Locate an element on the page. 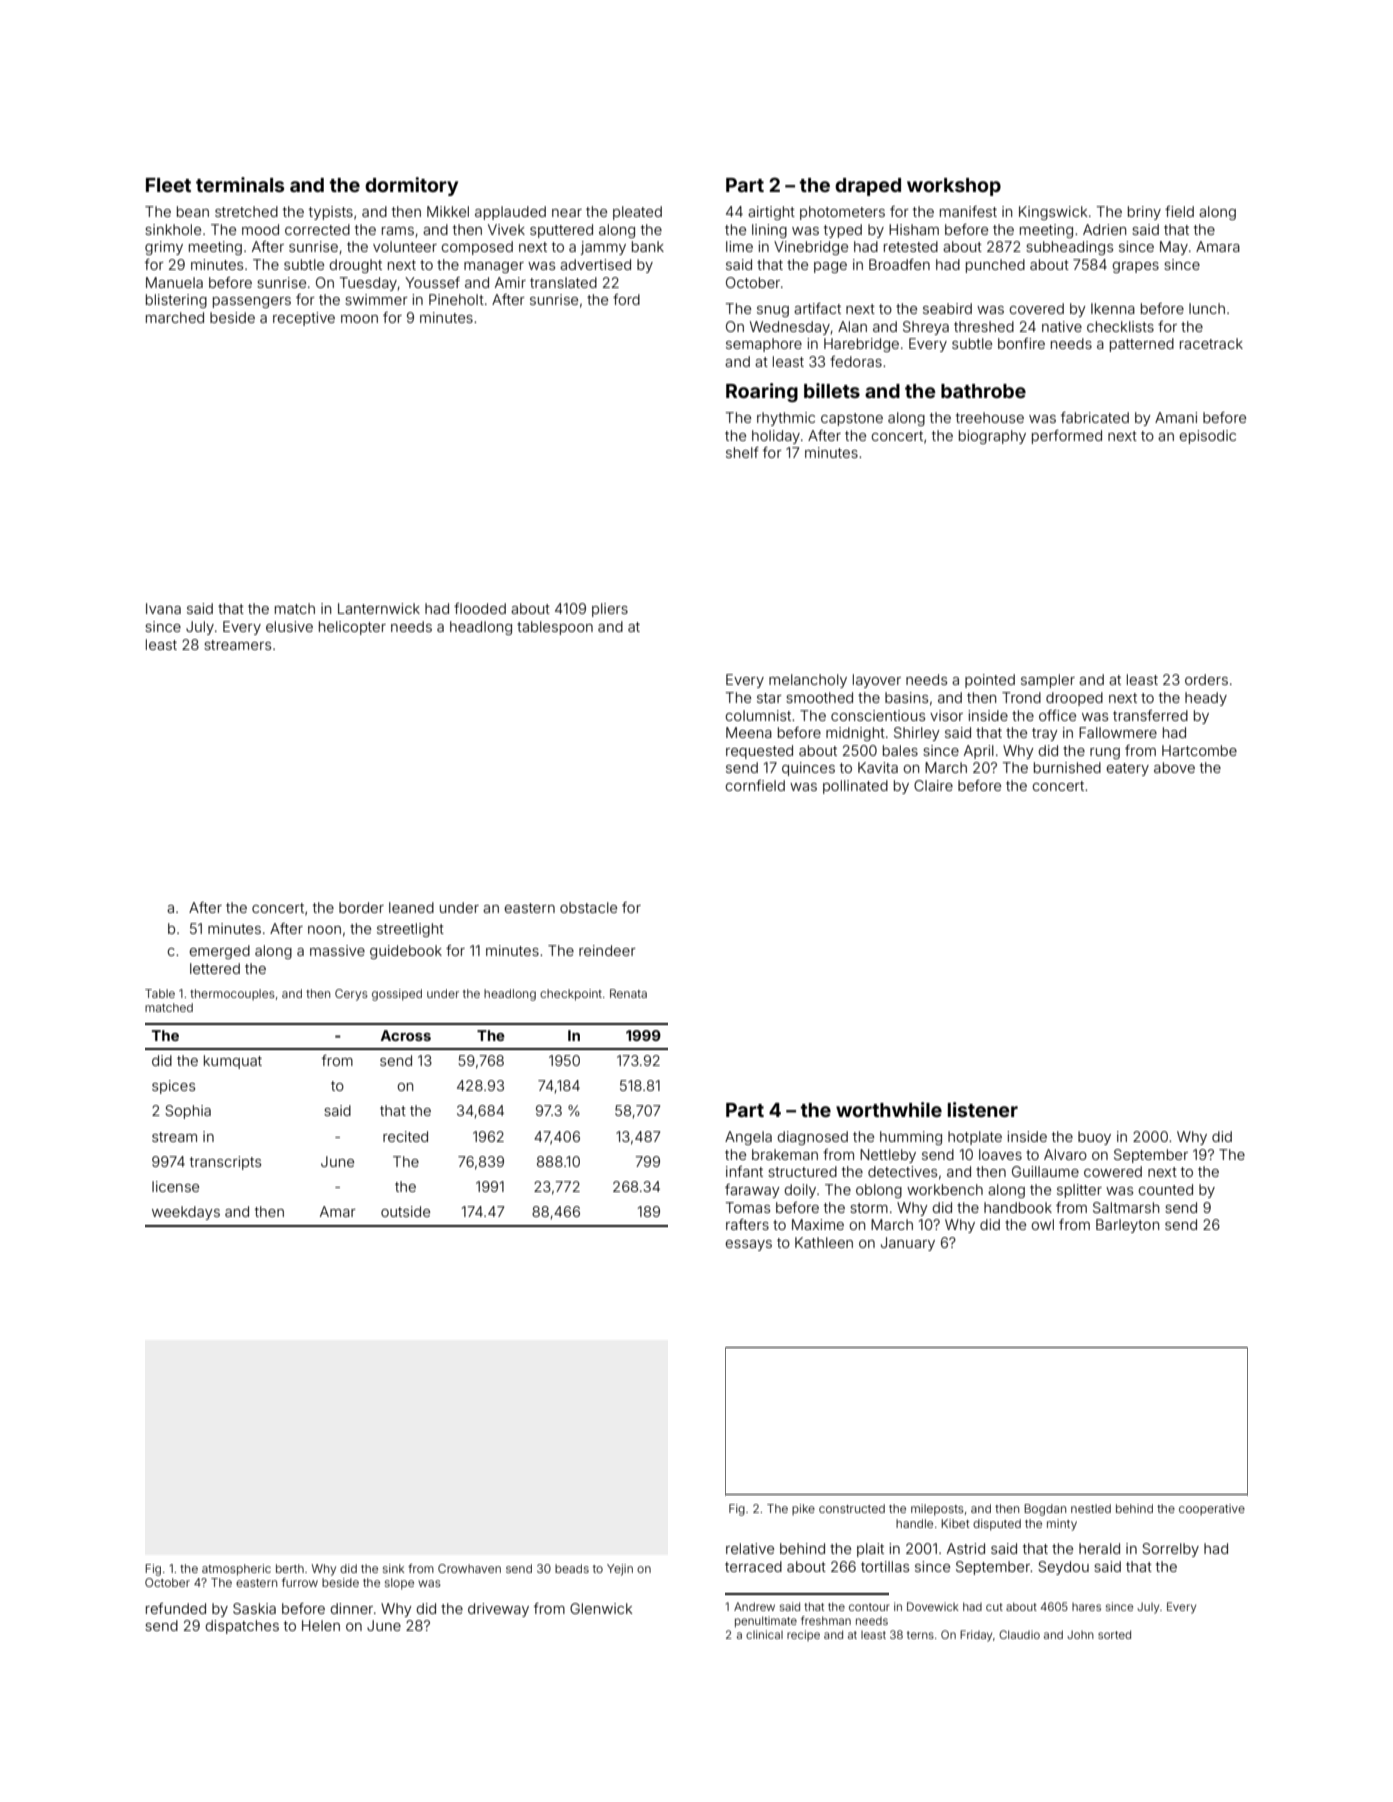  Bogdan is located at coordinates (1045, 1510).
